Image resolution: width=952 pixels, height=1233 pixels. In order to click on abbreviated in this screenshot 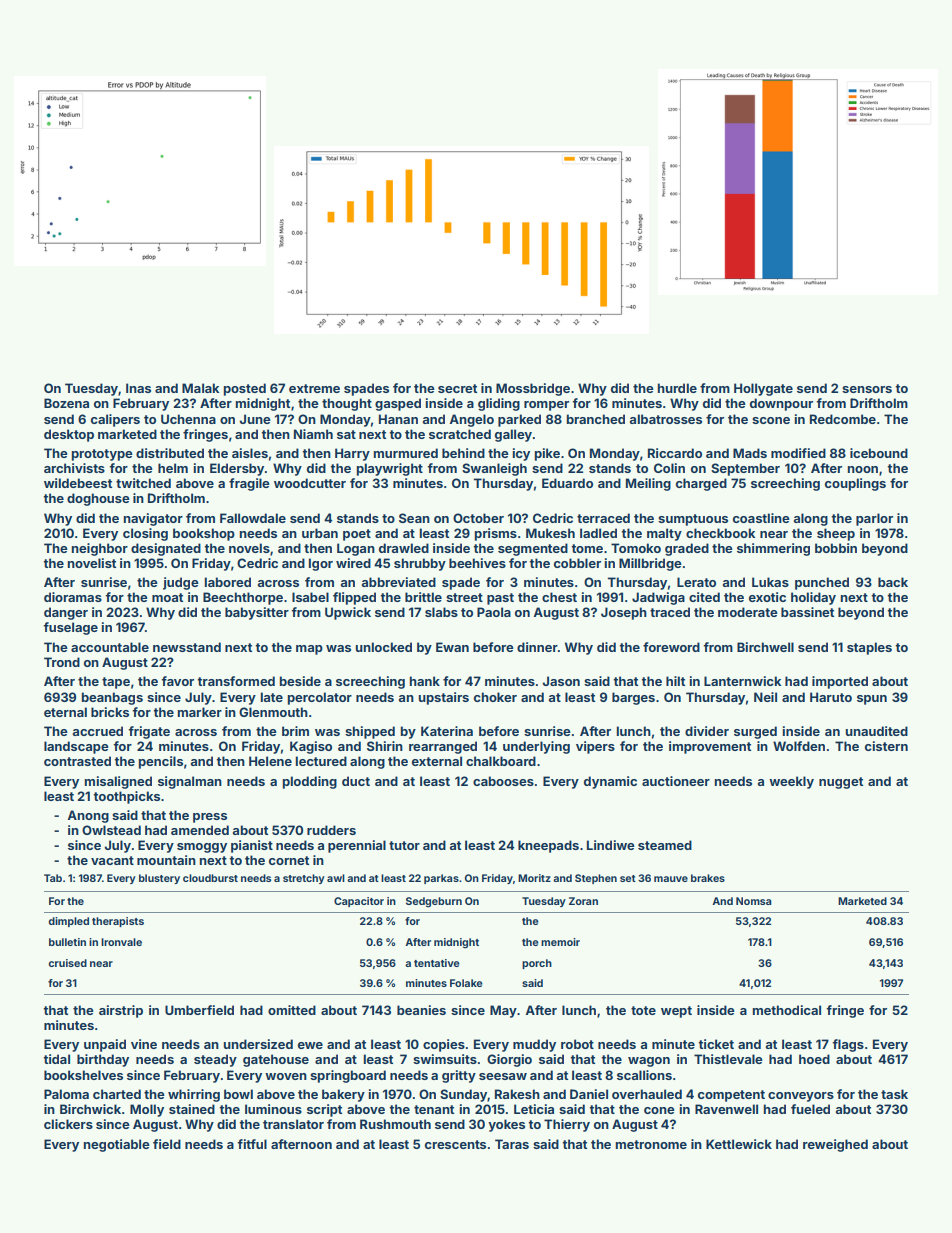, I will do `click(399, 582)`.
